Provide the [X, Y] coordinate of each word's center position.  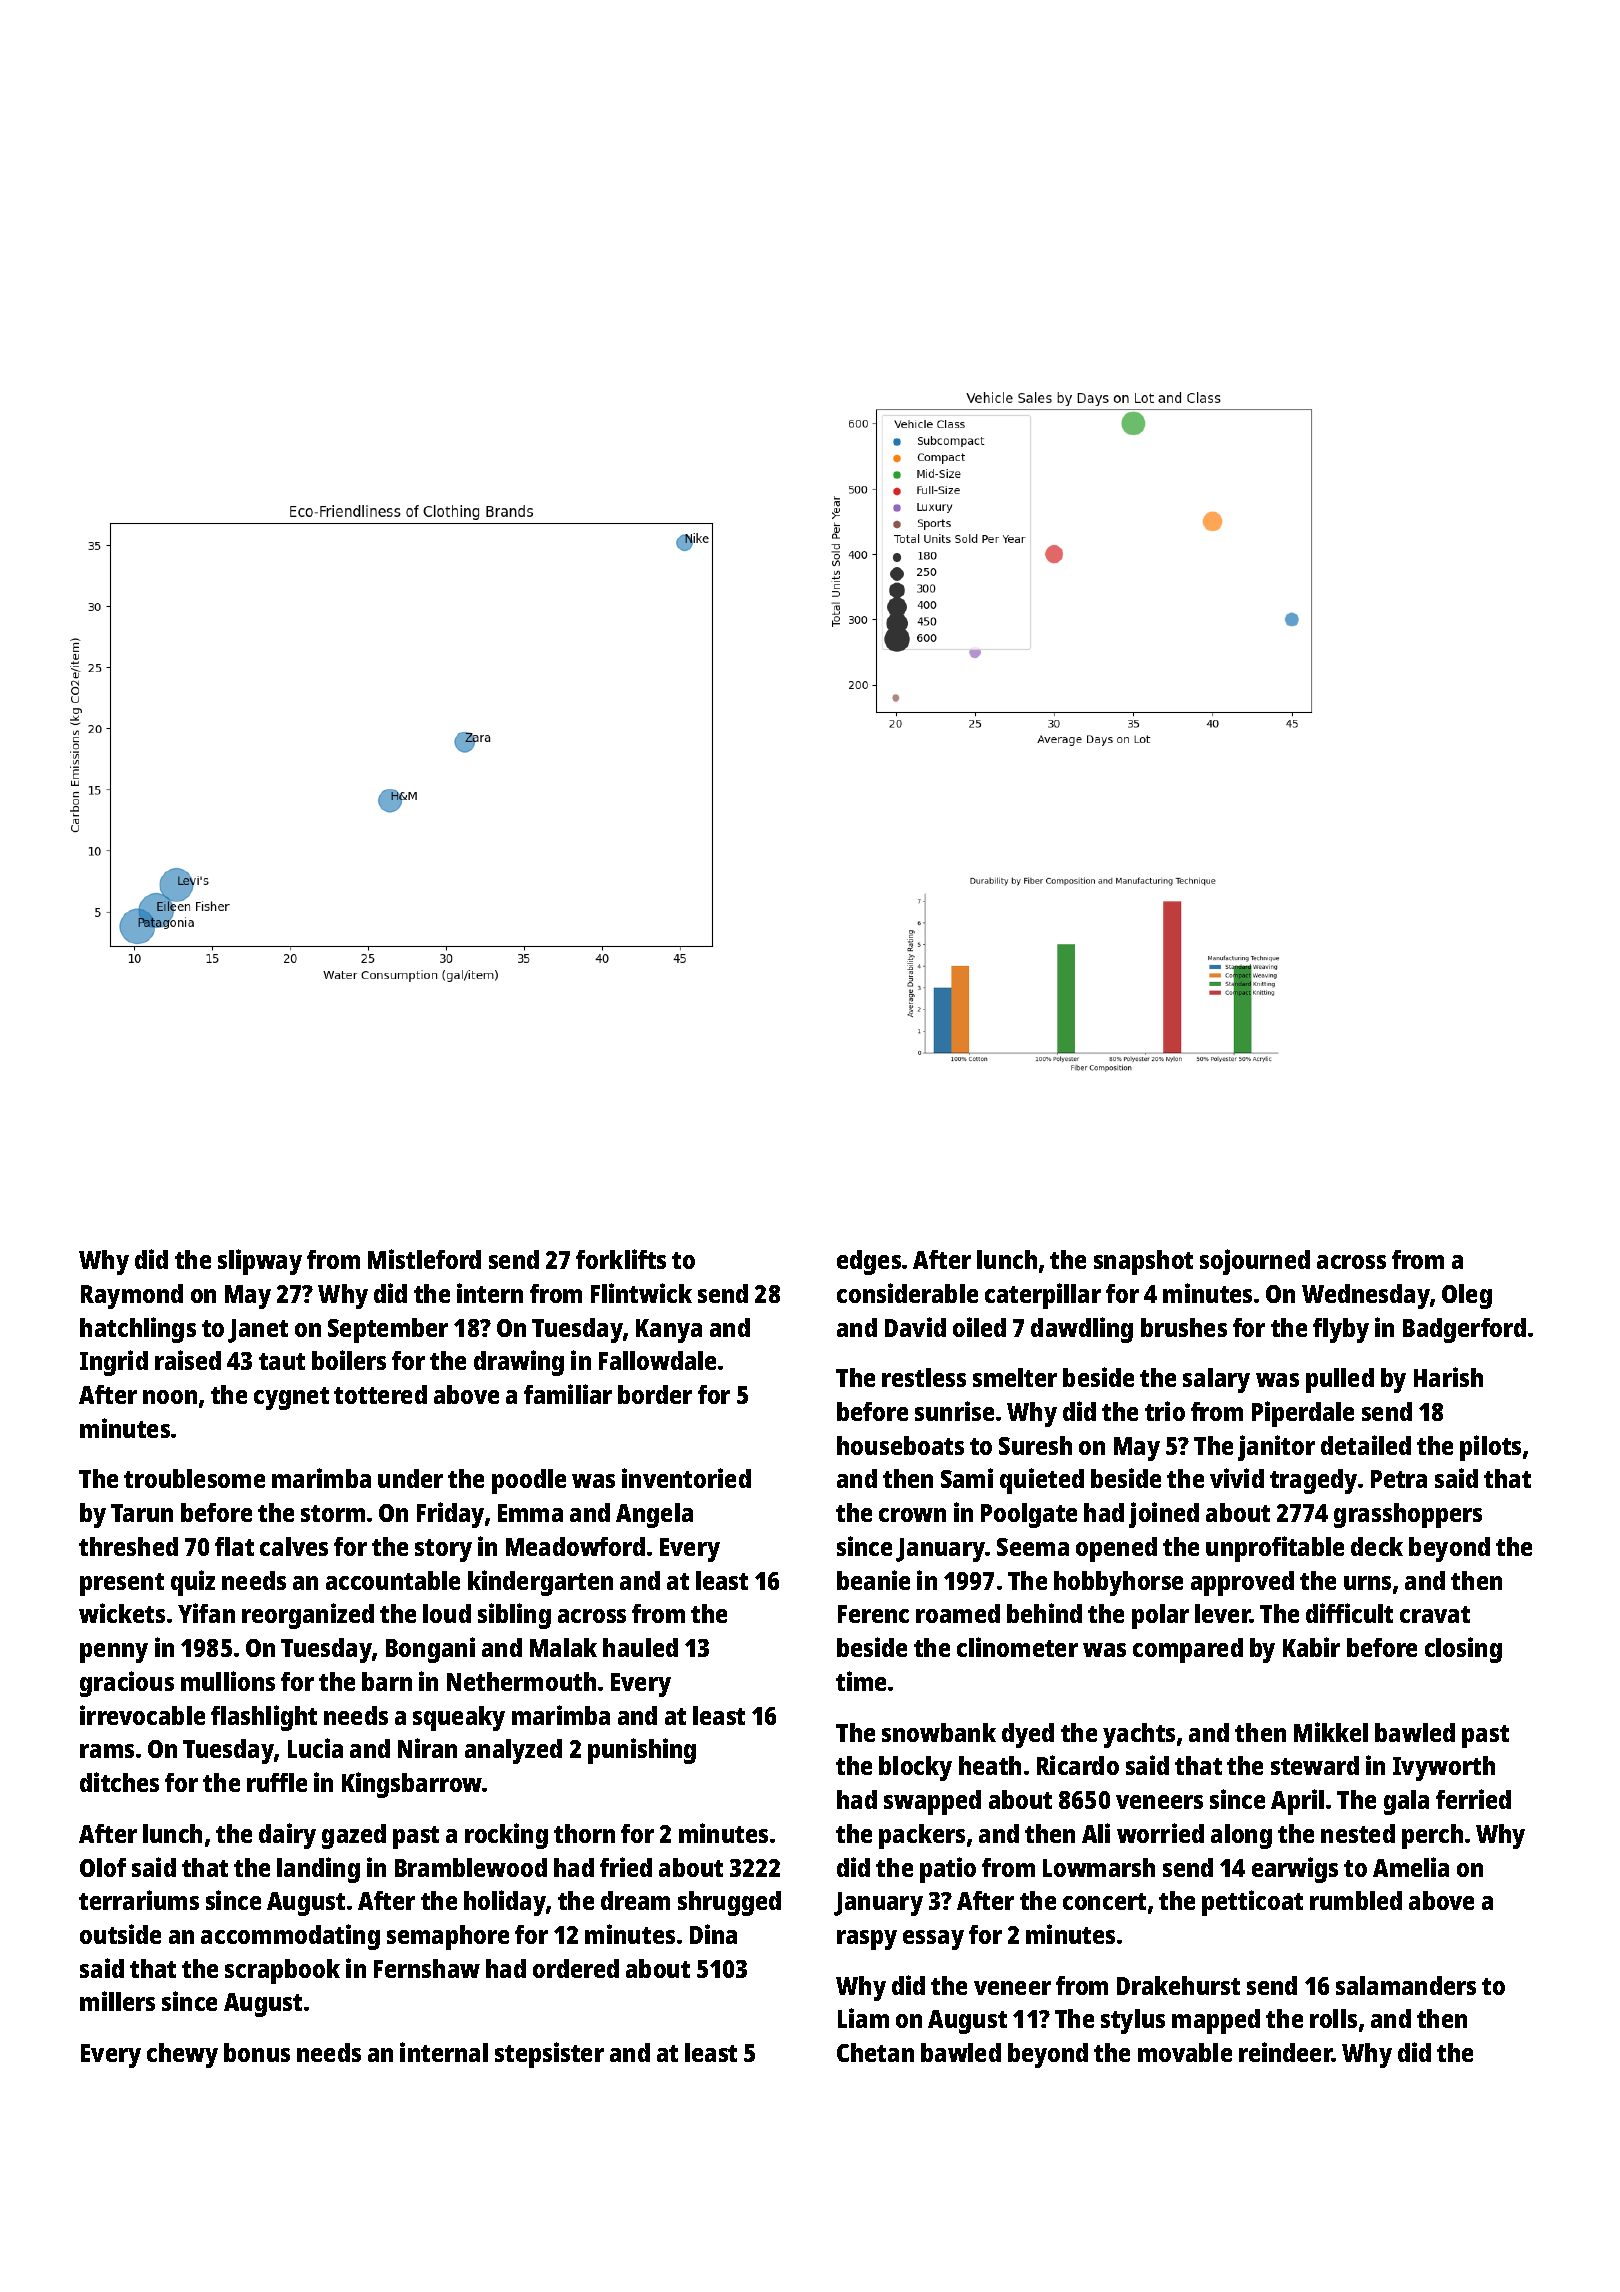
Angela [654, 1515]
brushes [1184, 1327]
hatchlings [138, 1330]
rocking [506, 1836]
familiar [568, 1394]
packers [922, 1836]
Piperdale [1303, 1414]
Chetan [875, 2052]
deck [1377, 1546]
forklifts [621, 1259]
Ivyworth [1444, 1768]
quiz [193, 1583]
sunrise [954, 1411]
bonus [257, 2052]
